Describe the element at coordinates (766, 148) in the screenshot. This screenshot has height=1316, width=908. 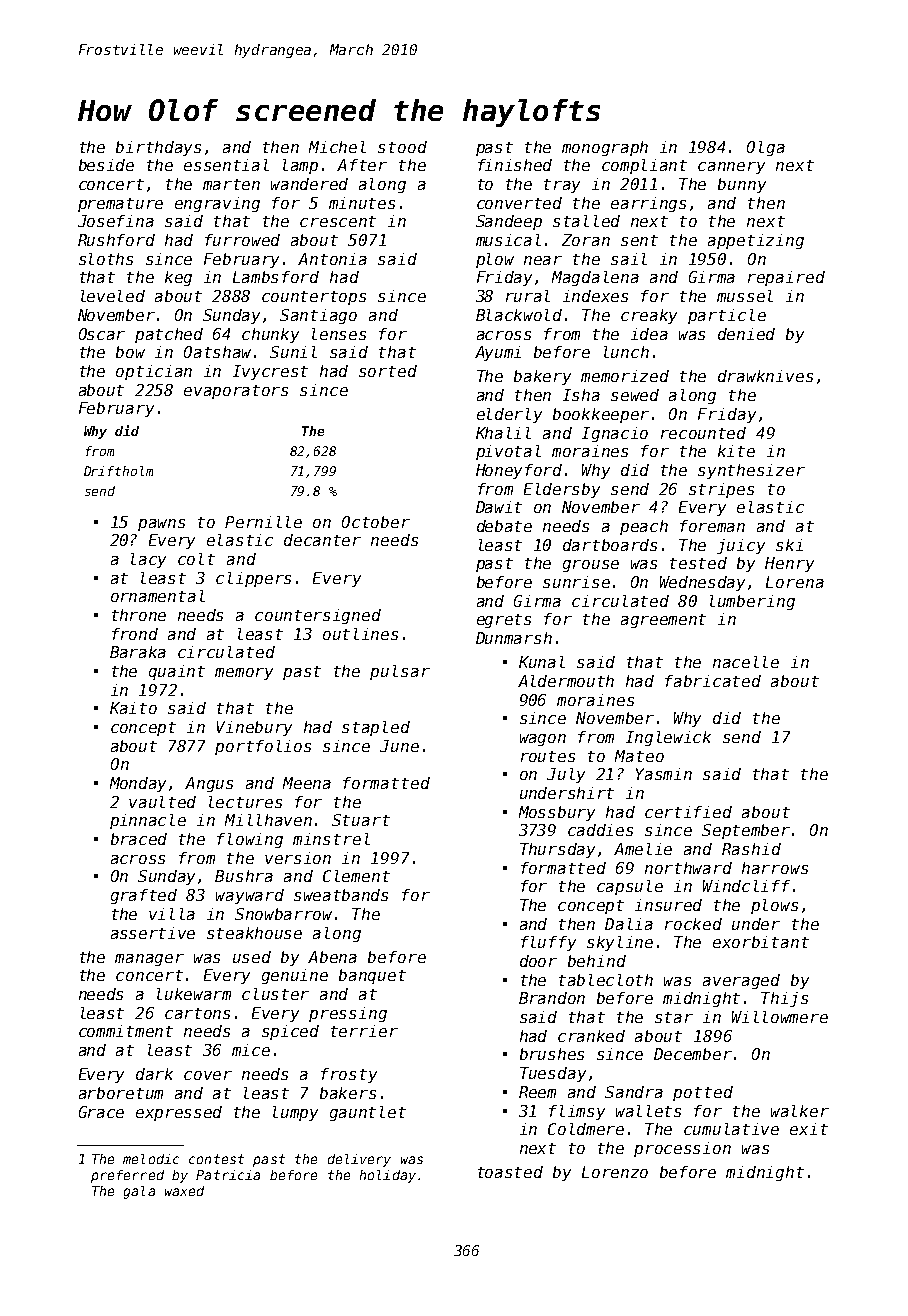
I see `Olga` at that location.
